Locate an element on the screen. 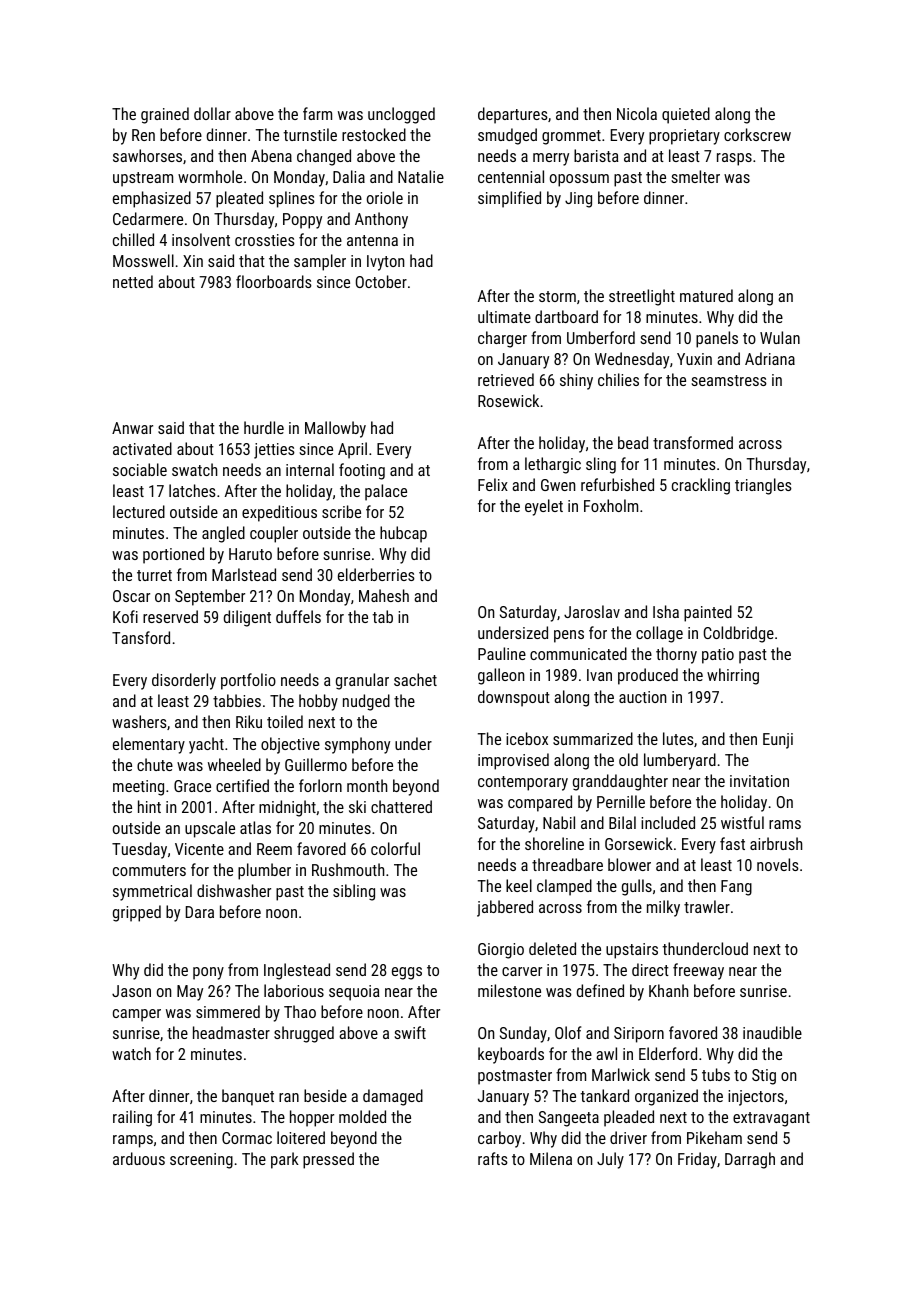  Mahesh is located at coordinates (384, 595).
